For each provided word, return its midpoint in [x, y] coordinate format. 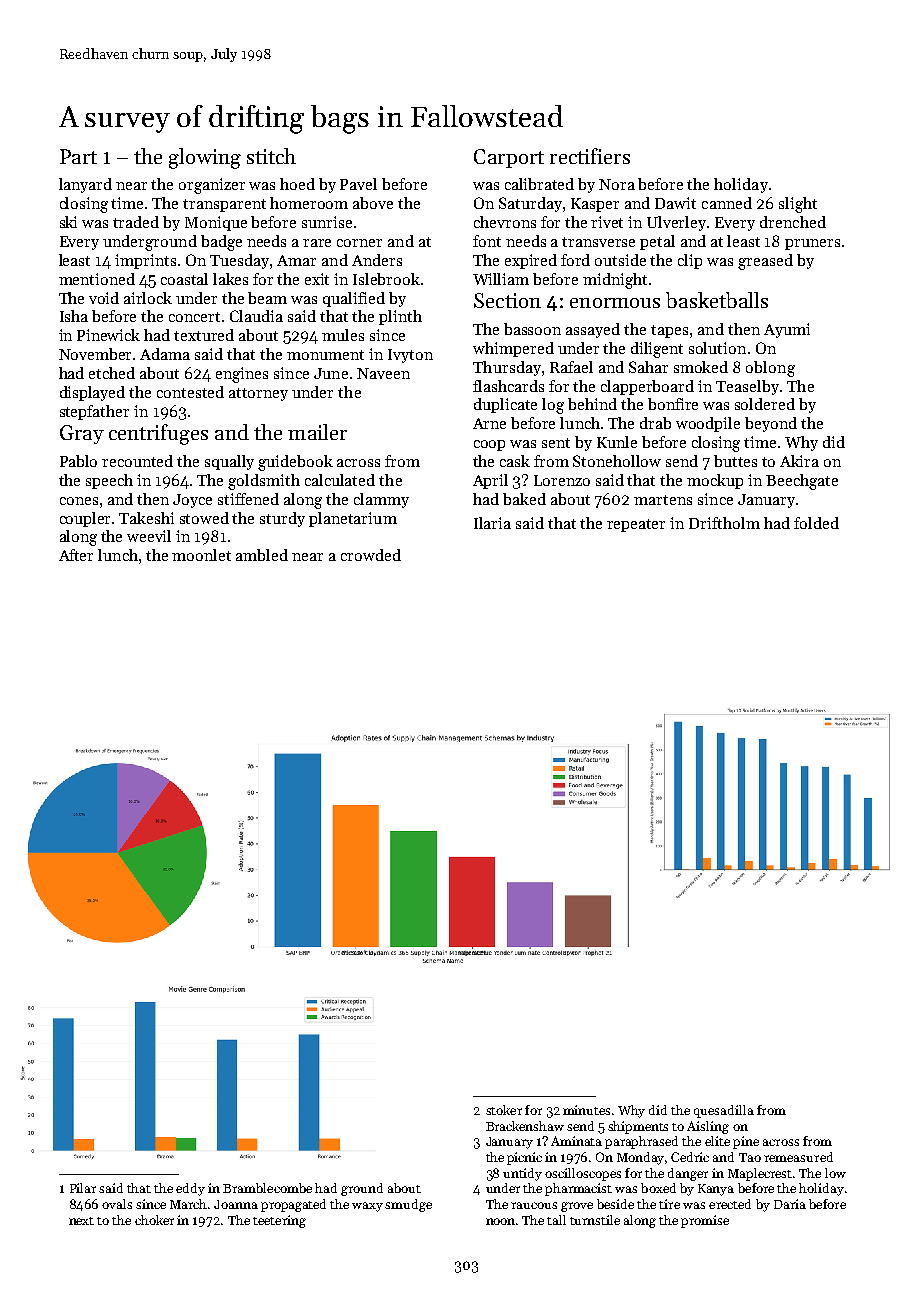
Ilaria [492, 523]
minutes [586, 1110]
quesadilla [724, 1111]
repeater [636, 525]
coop [489, 445]
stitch [271, 156]
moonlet [201, 555]
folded [816, 523]
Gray [82, 434]
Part [78, 156]
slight [798, 205]
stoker [504, 1110]
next [81, 1221]
